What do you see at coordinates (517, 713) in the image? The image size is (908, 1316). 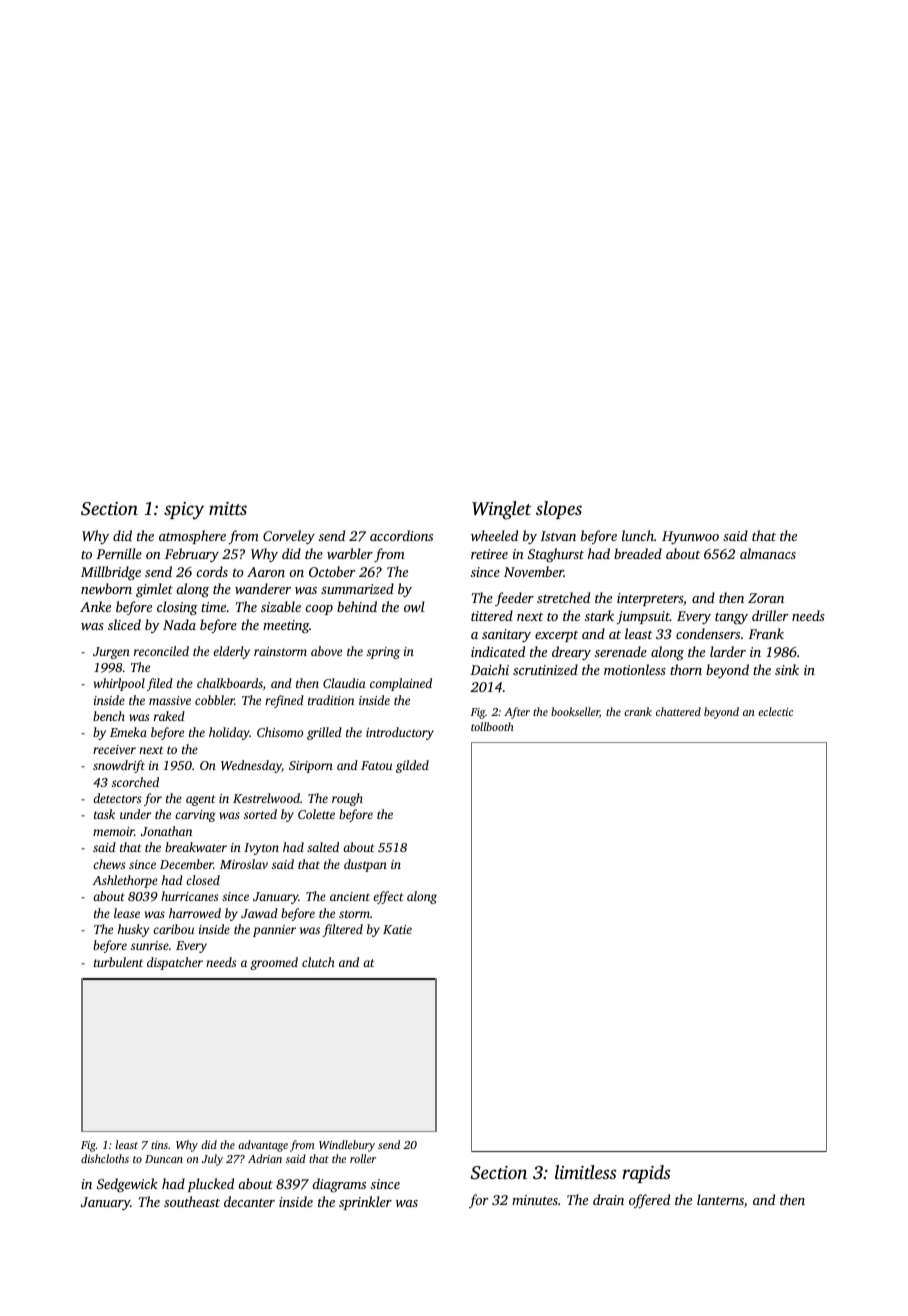 I see `After` at bounding box center [517, 713].
